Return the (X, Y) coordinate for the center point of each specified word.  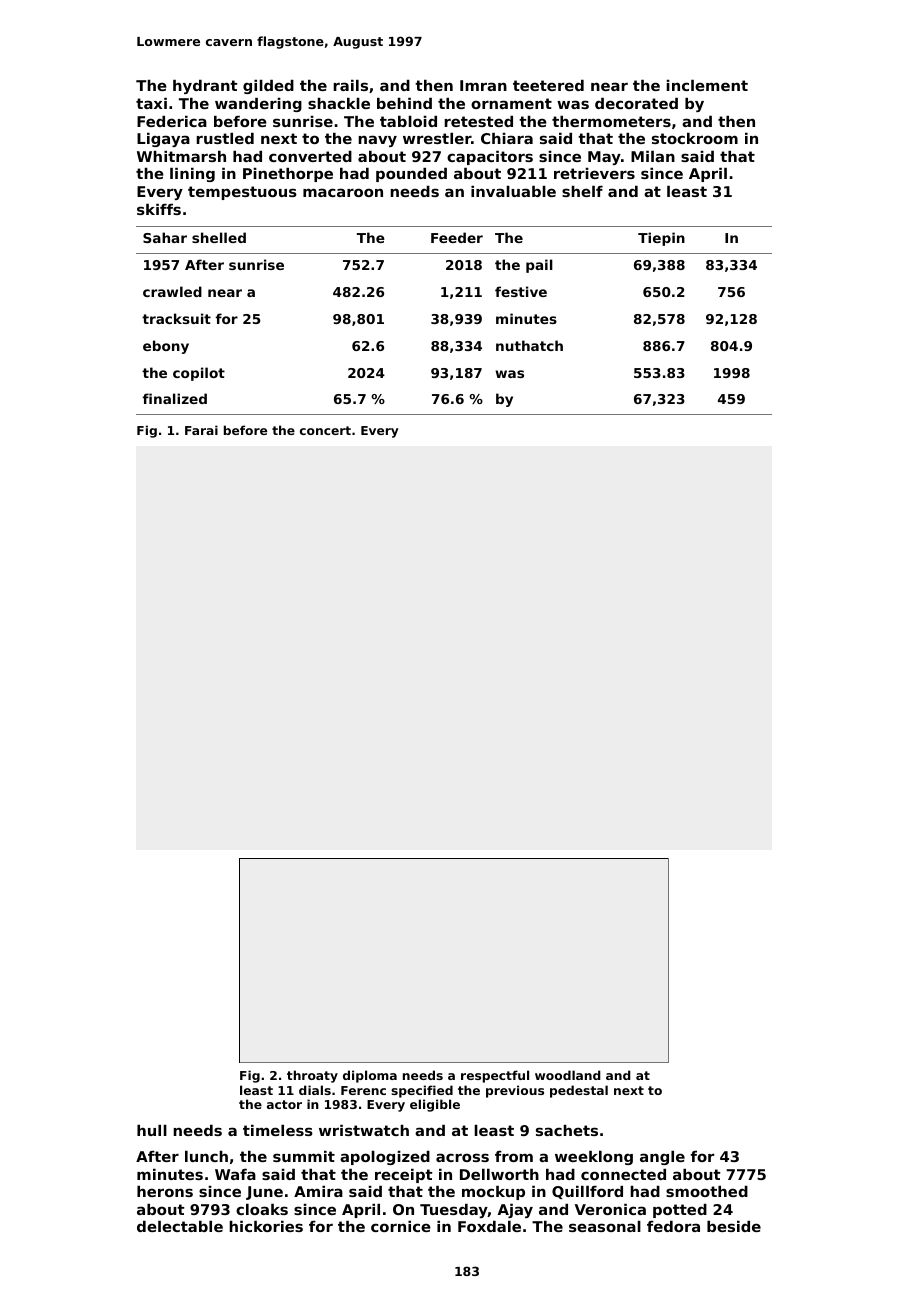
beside (734, 1226)
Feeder (457, 237)
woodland (568, 1075)
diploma (370, 1076)
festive (521, 291)
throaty (312, 1076)
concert (325, 430)
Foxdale (489, 1226)
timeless (278, 1130)
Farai (201, 430)
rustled (225, 138)
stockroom (695, 138)
